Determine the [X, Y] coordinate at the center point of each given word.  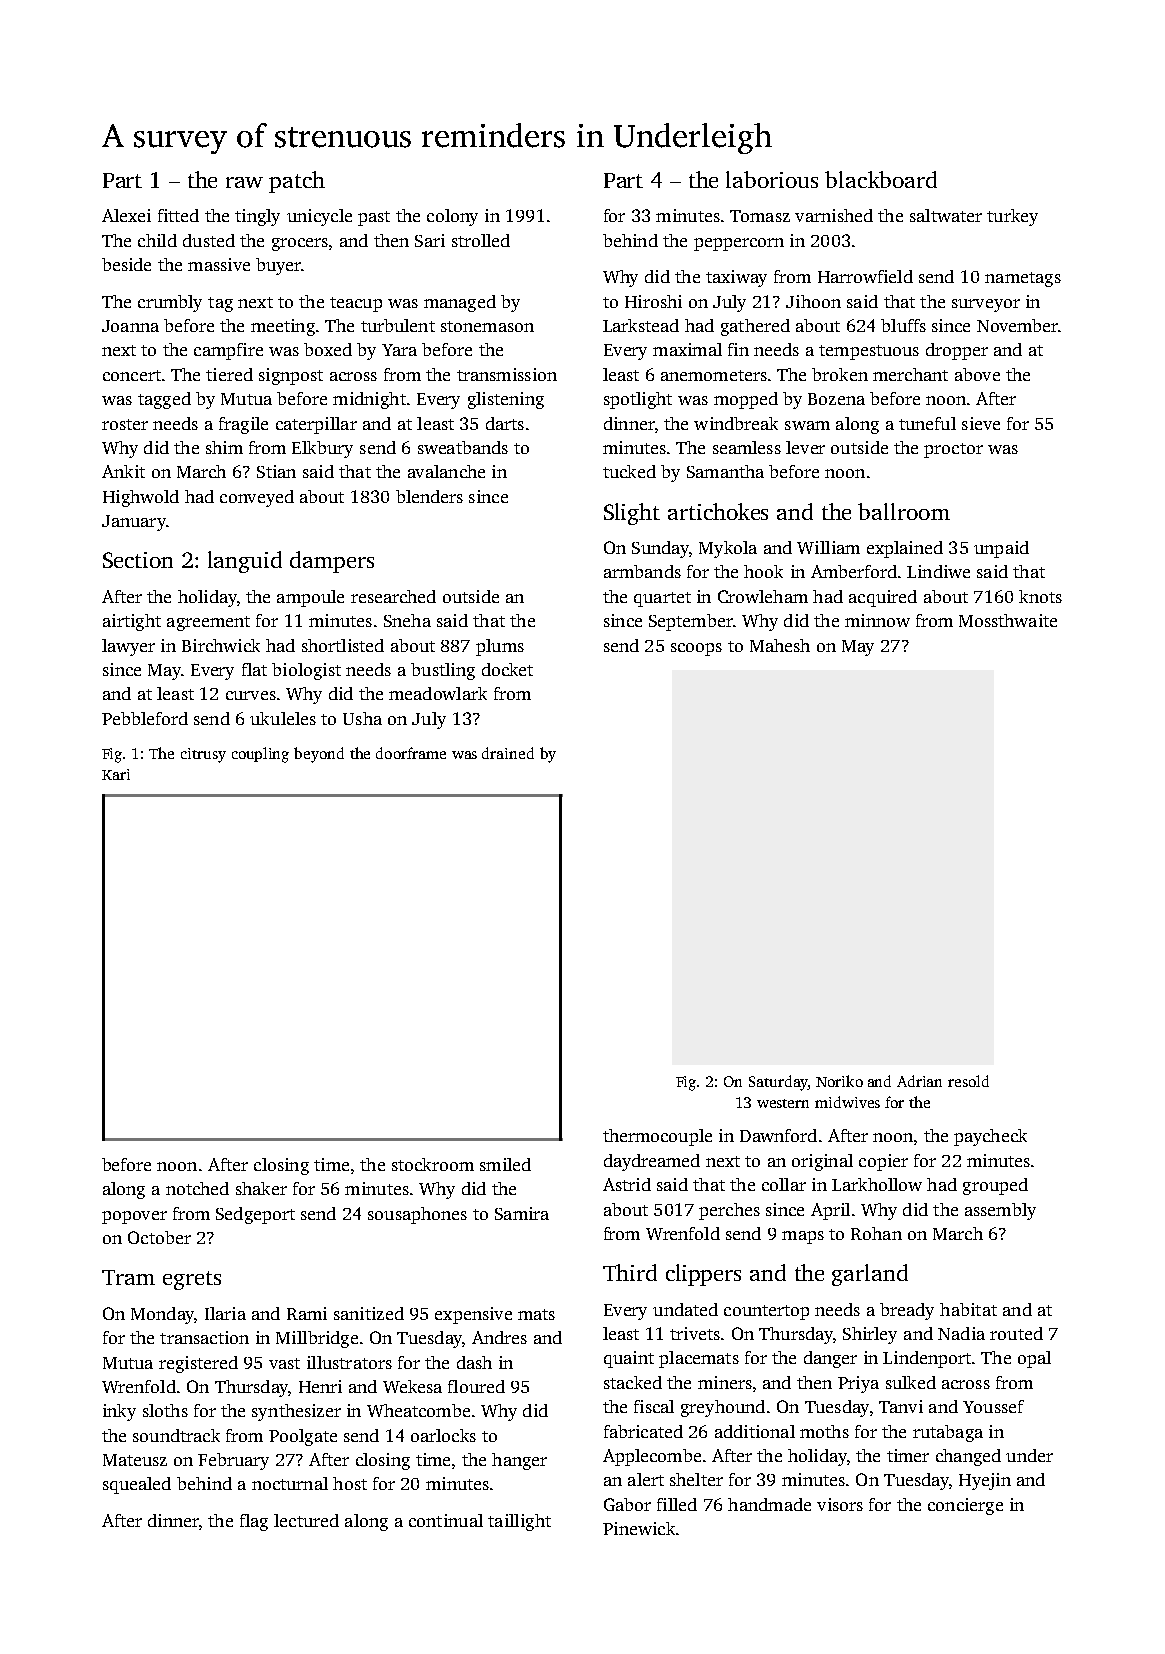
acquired [883, 598]
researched [393, 596]
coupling [260, 755]
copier [883, 1162]
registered [198, 1364]
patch [297, 182]
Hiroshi [653, 301]
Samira [522, 1213]
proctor [953, 450]
